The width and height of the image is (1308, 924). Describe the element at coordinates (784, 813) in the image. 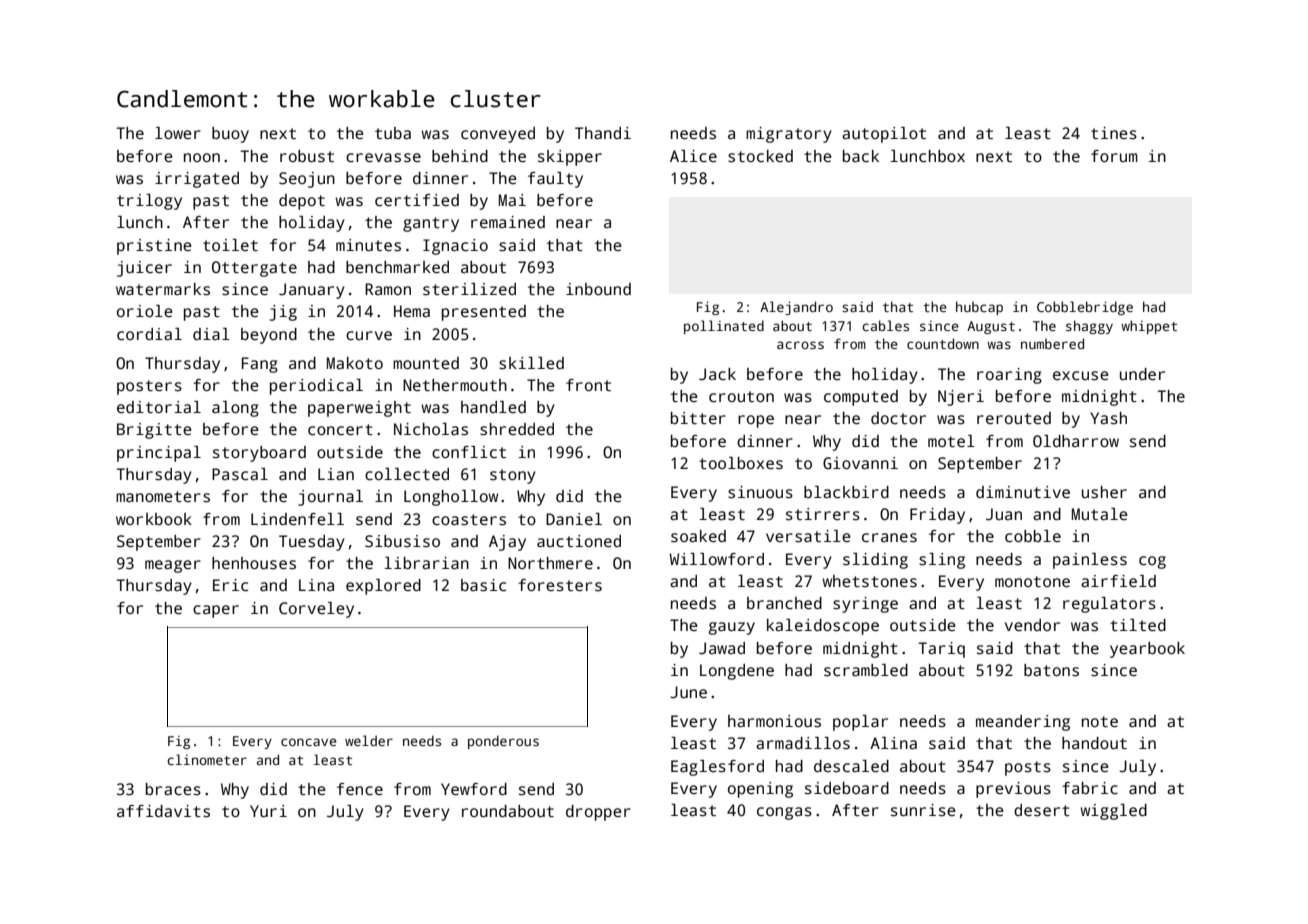

I see `congas` at that location.
